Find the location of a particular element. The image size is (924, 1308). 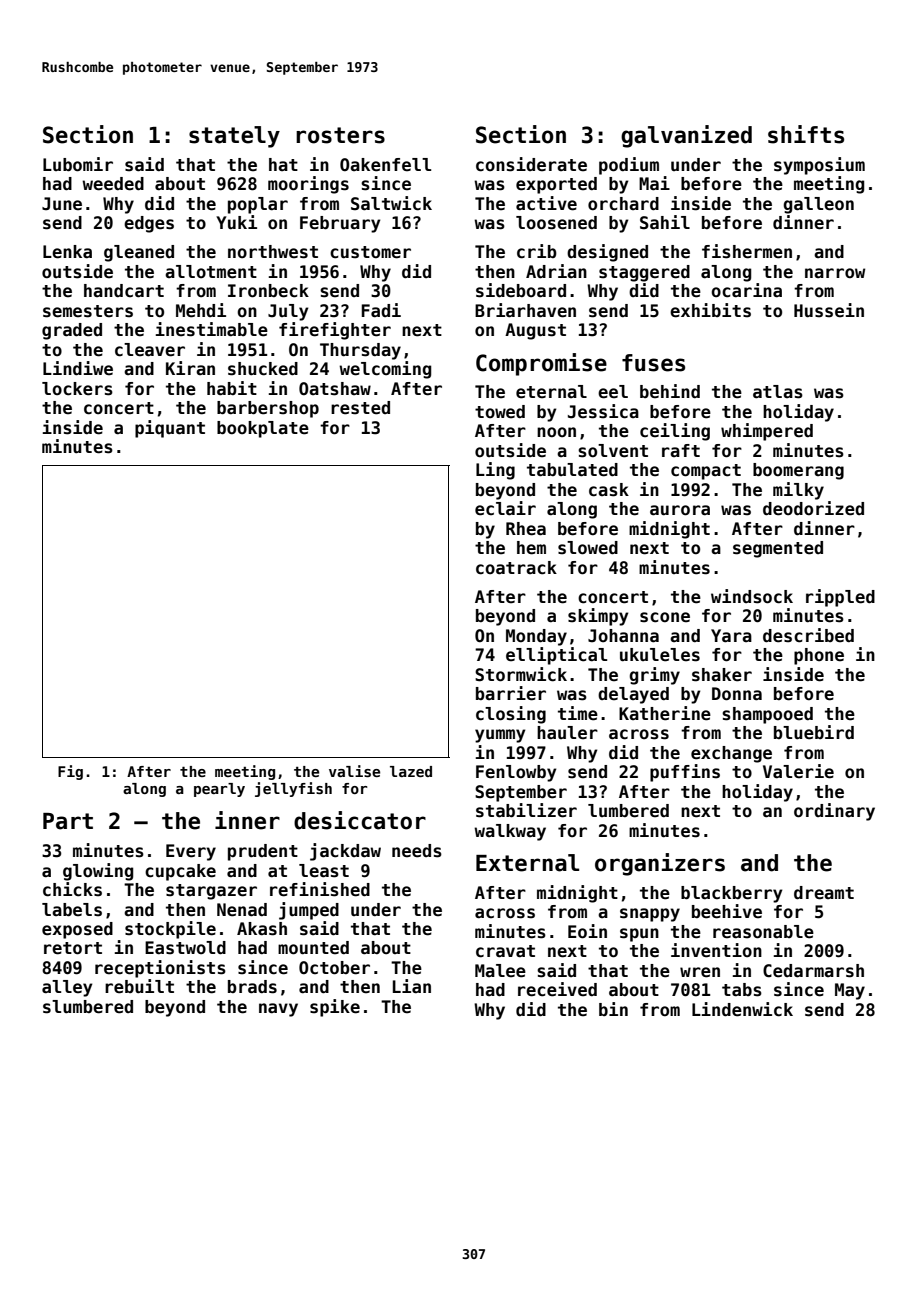

Lubomir is located at coordinates (78, 164).
